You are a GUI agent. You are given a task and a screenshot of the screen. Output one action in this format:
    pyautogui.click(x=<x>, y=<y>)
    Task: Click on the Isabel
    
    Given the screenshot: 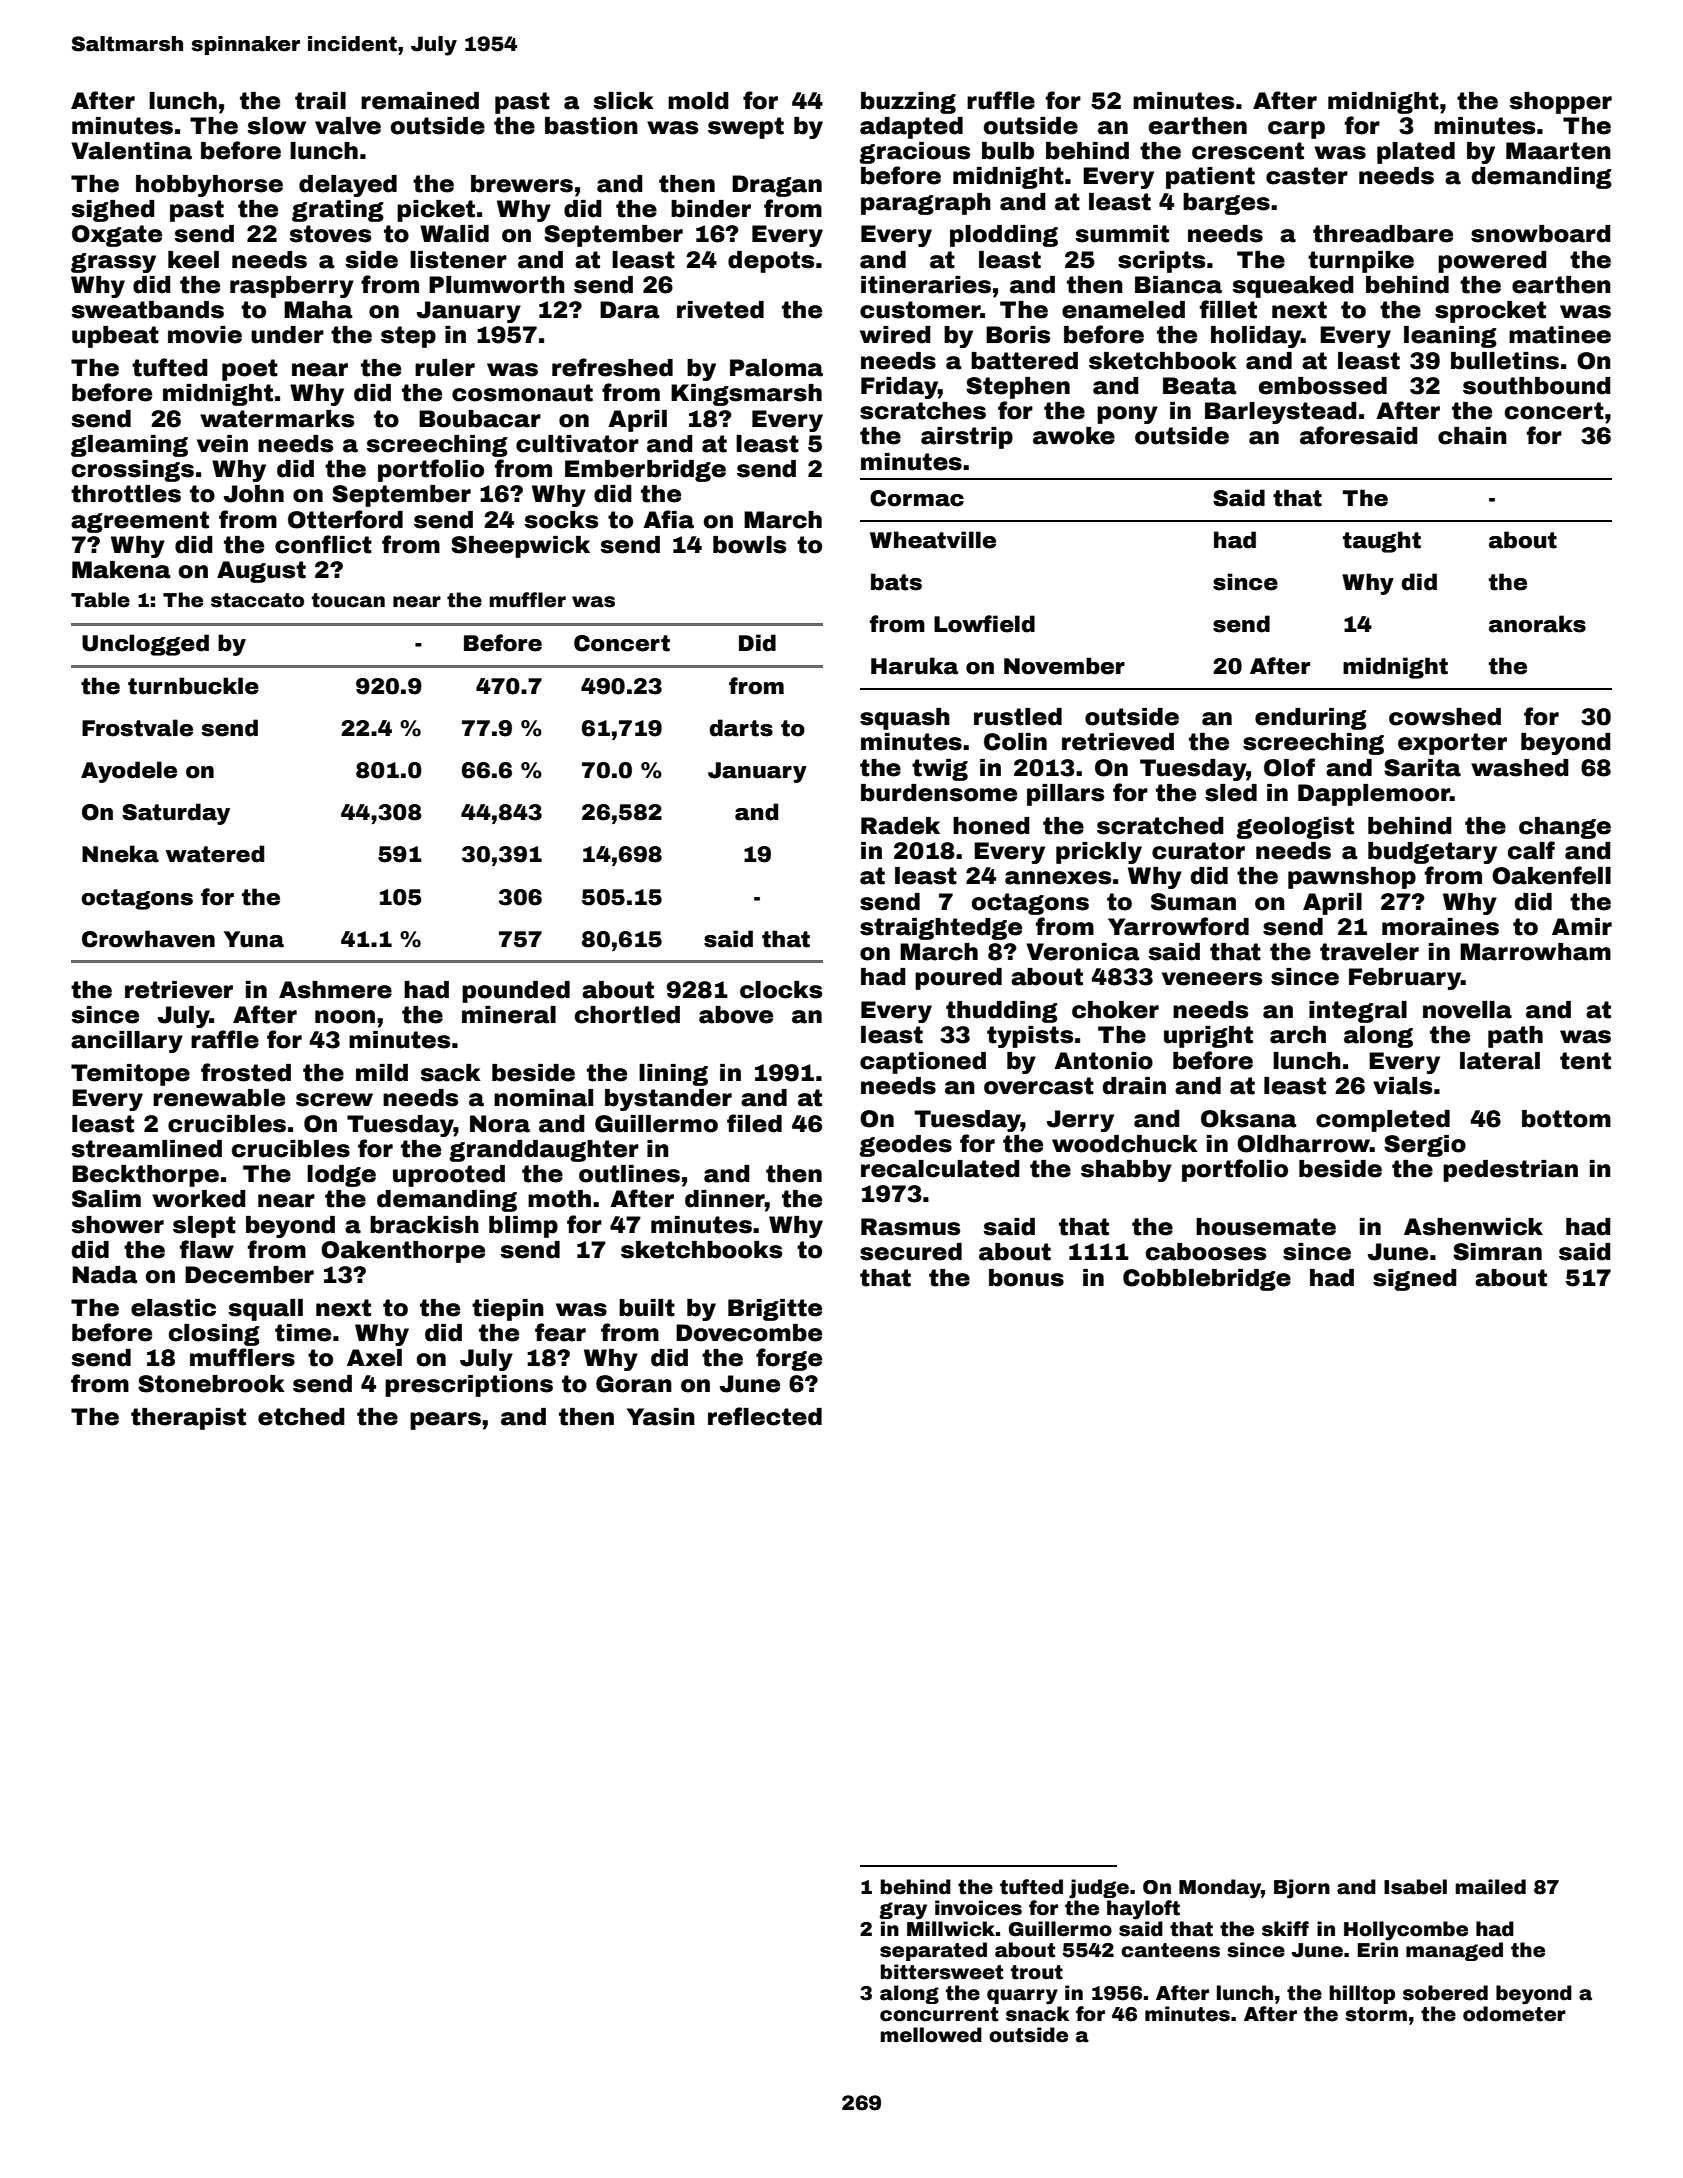 What is the action you would take?
    pyautogui.click(x=1415, y=1887)
